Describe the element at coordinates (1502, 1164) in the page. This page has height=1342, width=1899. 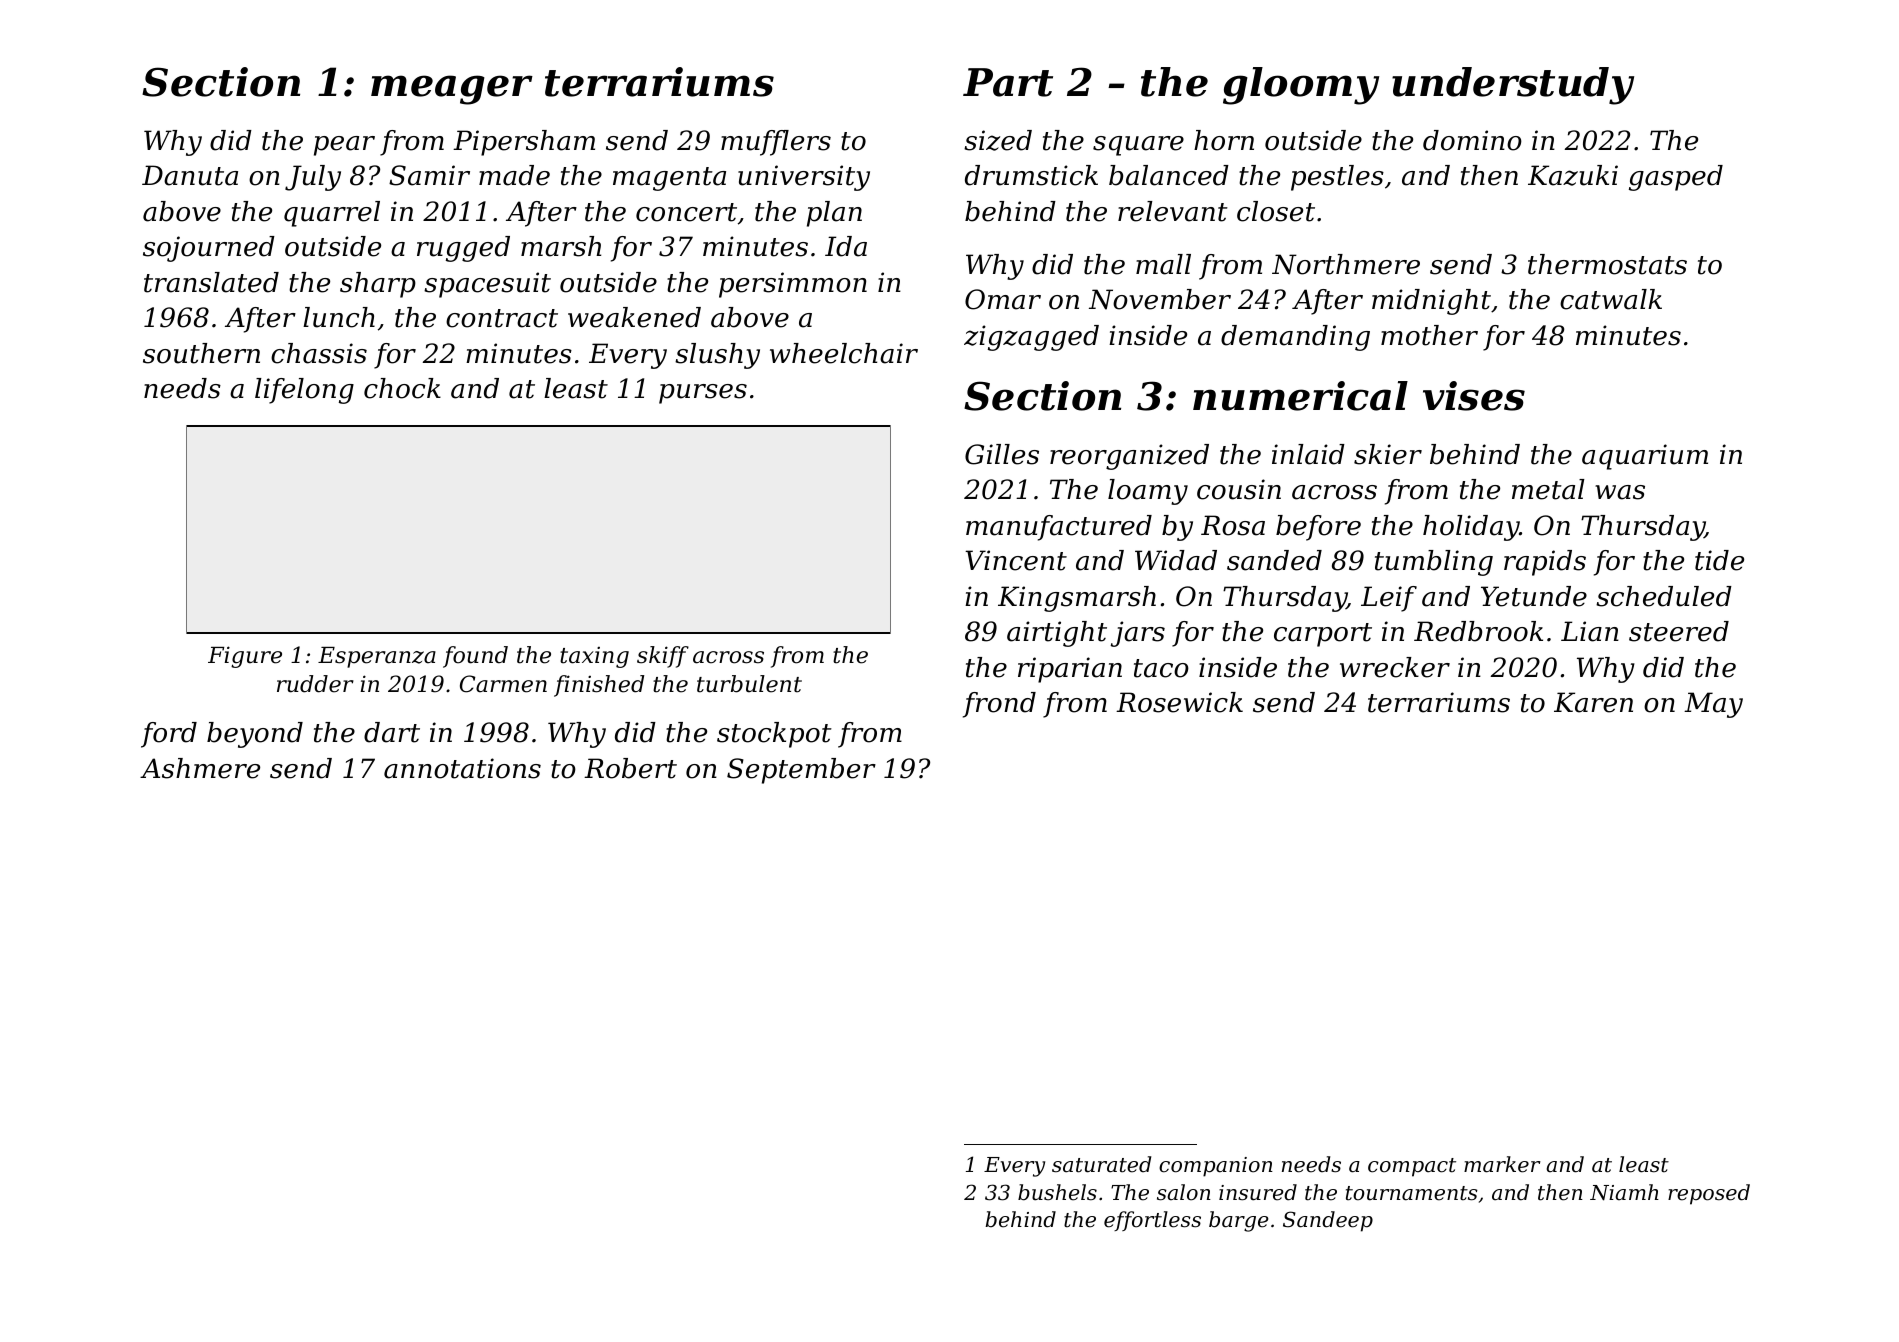
I see `marker` at that location.
